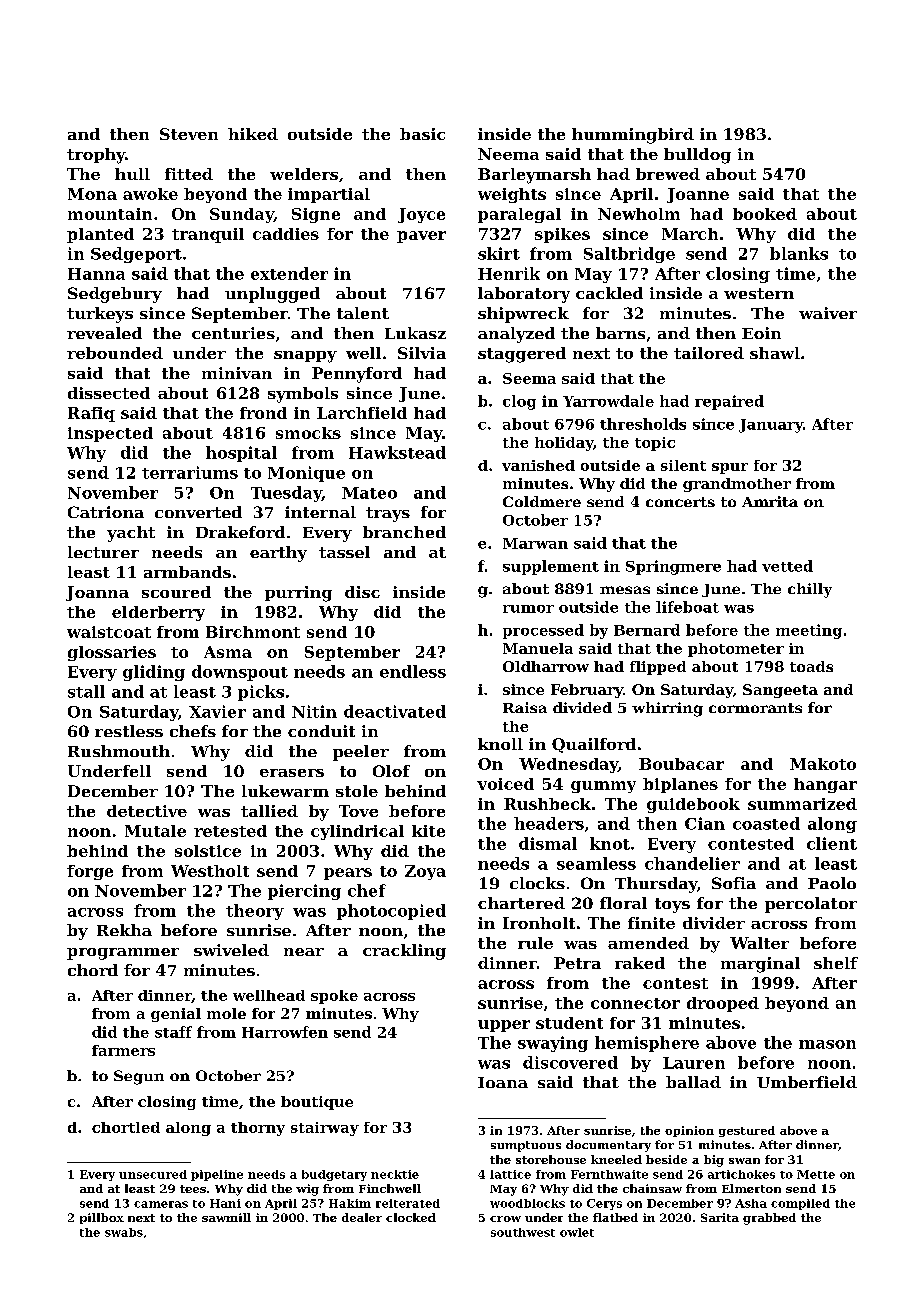 The height and width of the document is (1308, 924). I want to click on glossaries, so click(112, 653).
